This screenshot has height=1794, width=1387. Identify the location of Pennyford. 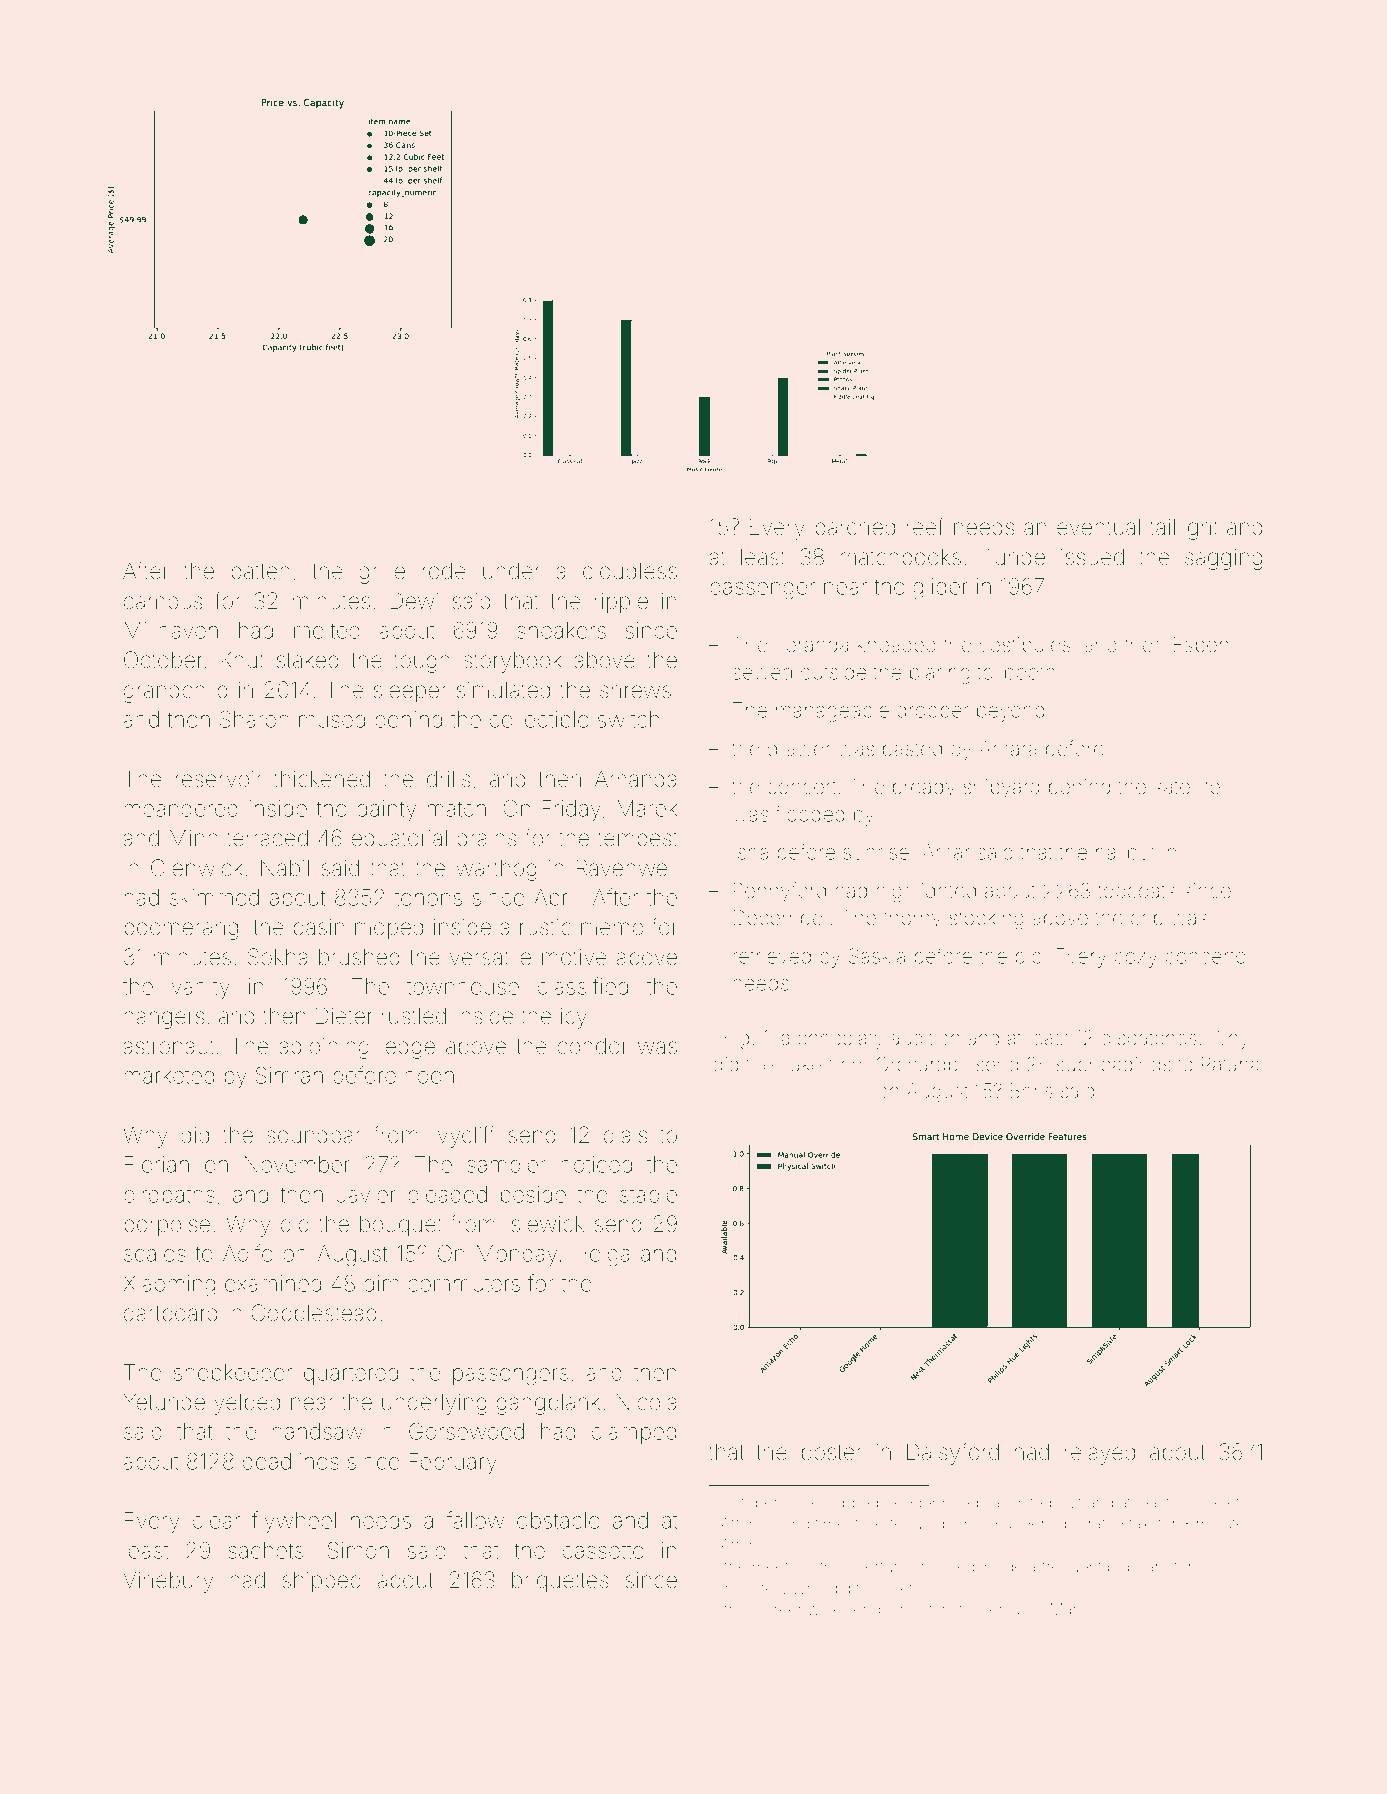
(780, 892).
